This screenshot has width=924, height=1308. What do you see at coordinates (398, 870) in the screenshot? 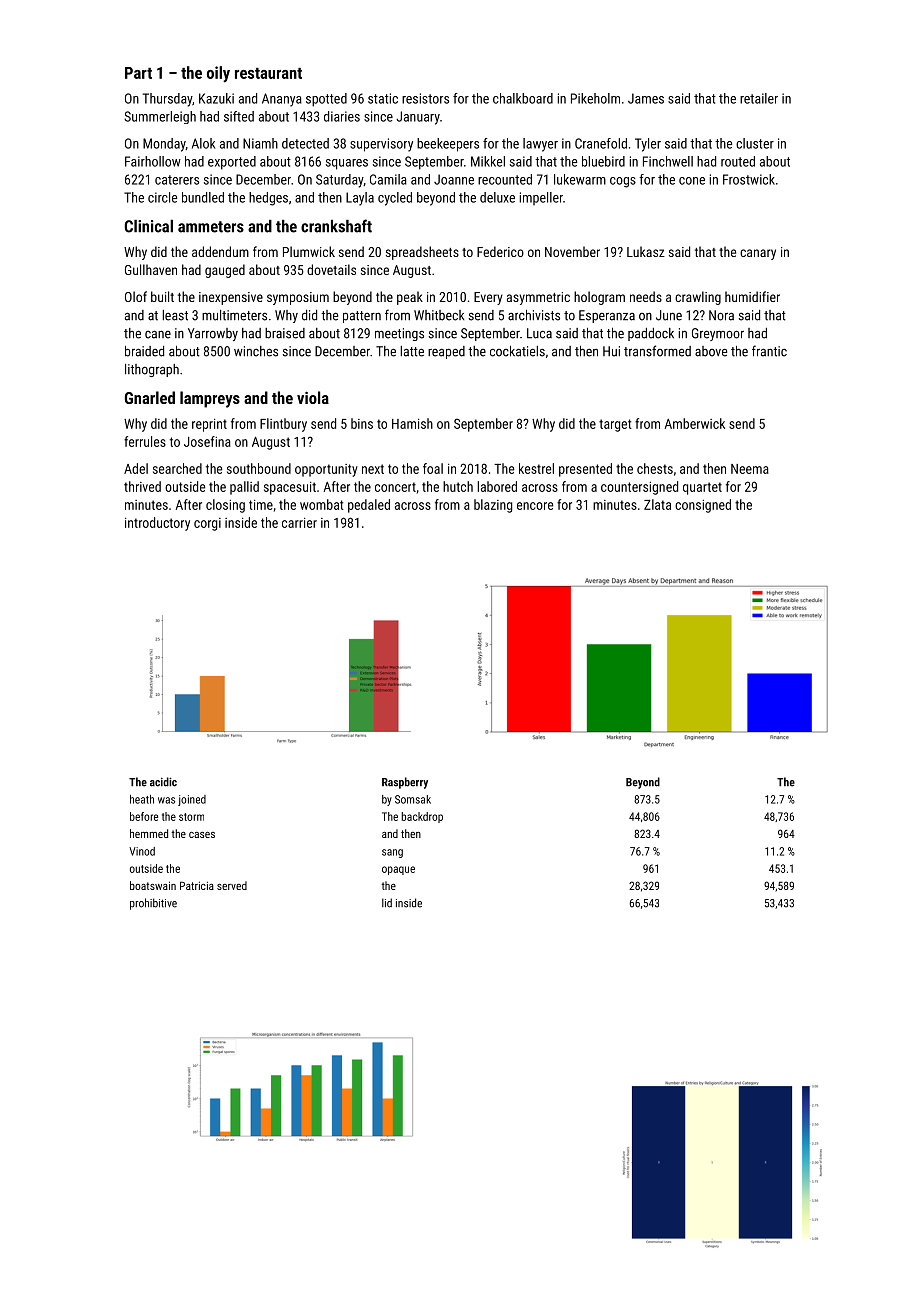
I see `opaque` at bounding box center [398, 870].
